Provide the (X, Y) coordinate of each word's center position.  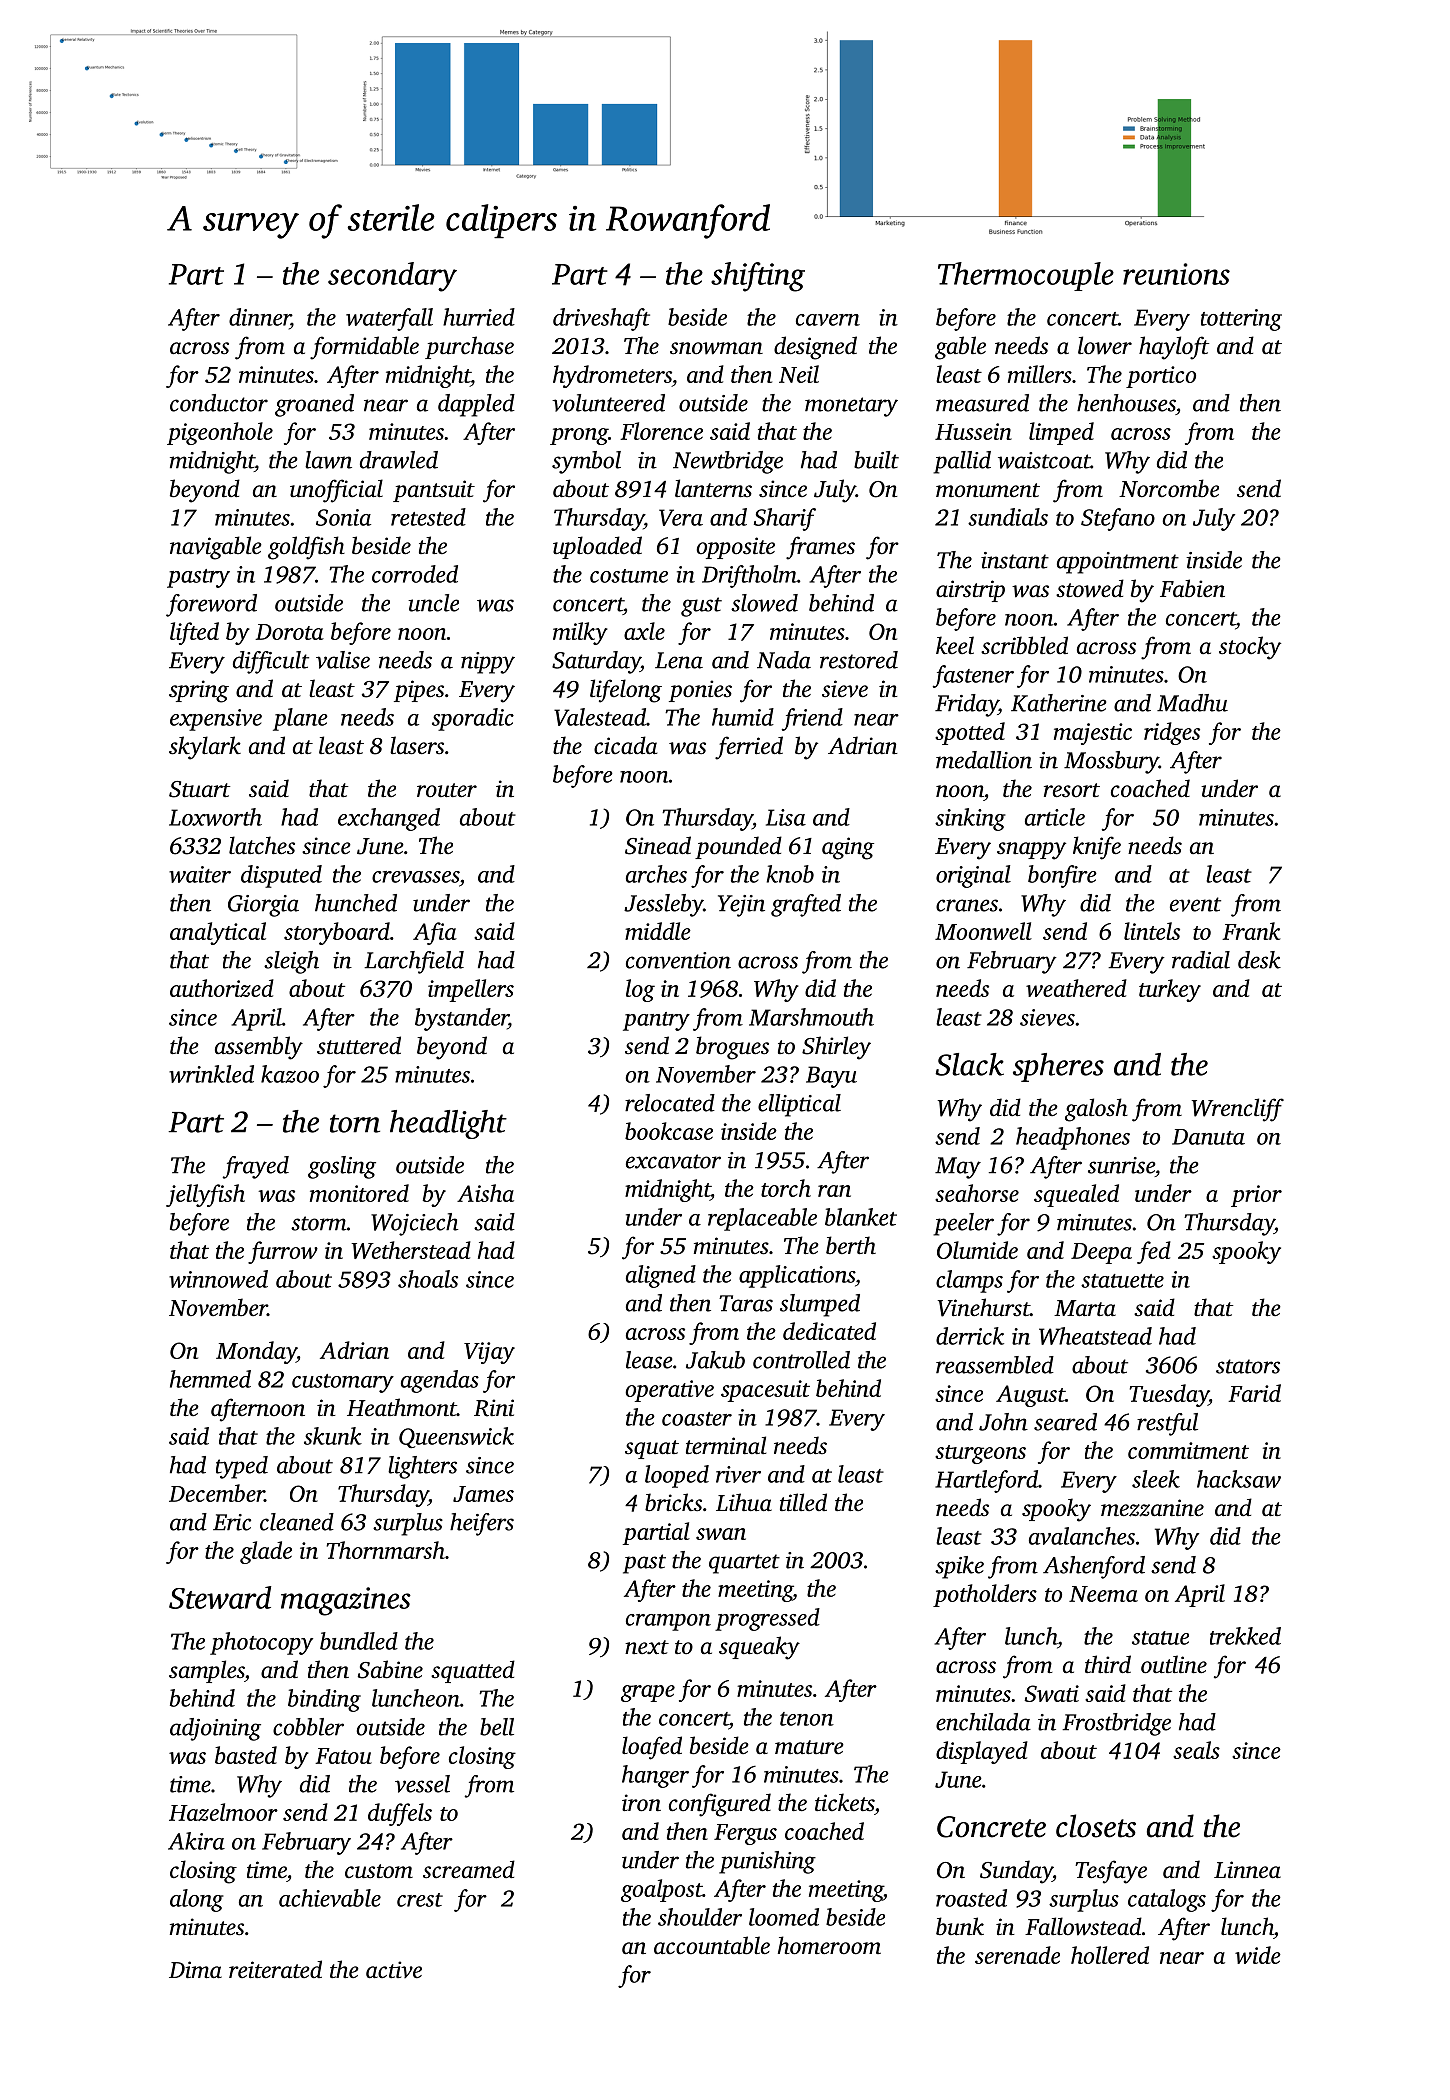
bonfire (1062, 876)
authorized (222, 988)
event (1195, 904)
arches (656, 874)
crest (420, 1900)
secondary (392, 277)
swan (721, 1534)
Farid (1254, 1393)
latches (262, 845)
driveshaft (601, 319)
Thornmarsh (386, 1550)
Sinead (658, 845)
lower (1105, 345)
